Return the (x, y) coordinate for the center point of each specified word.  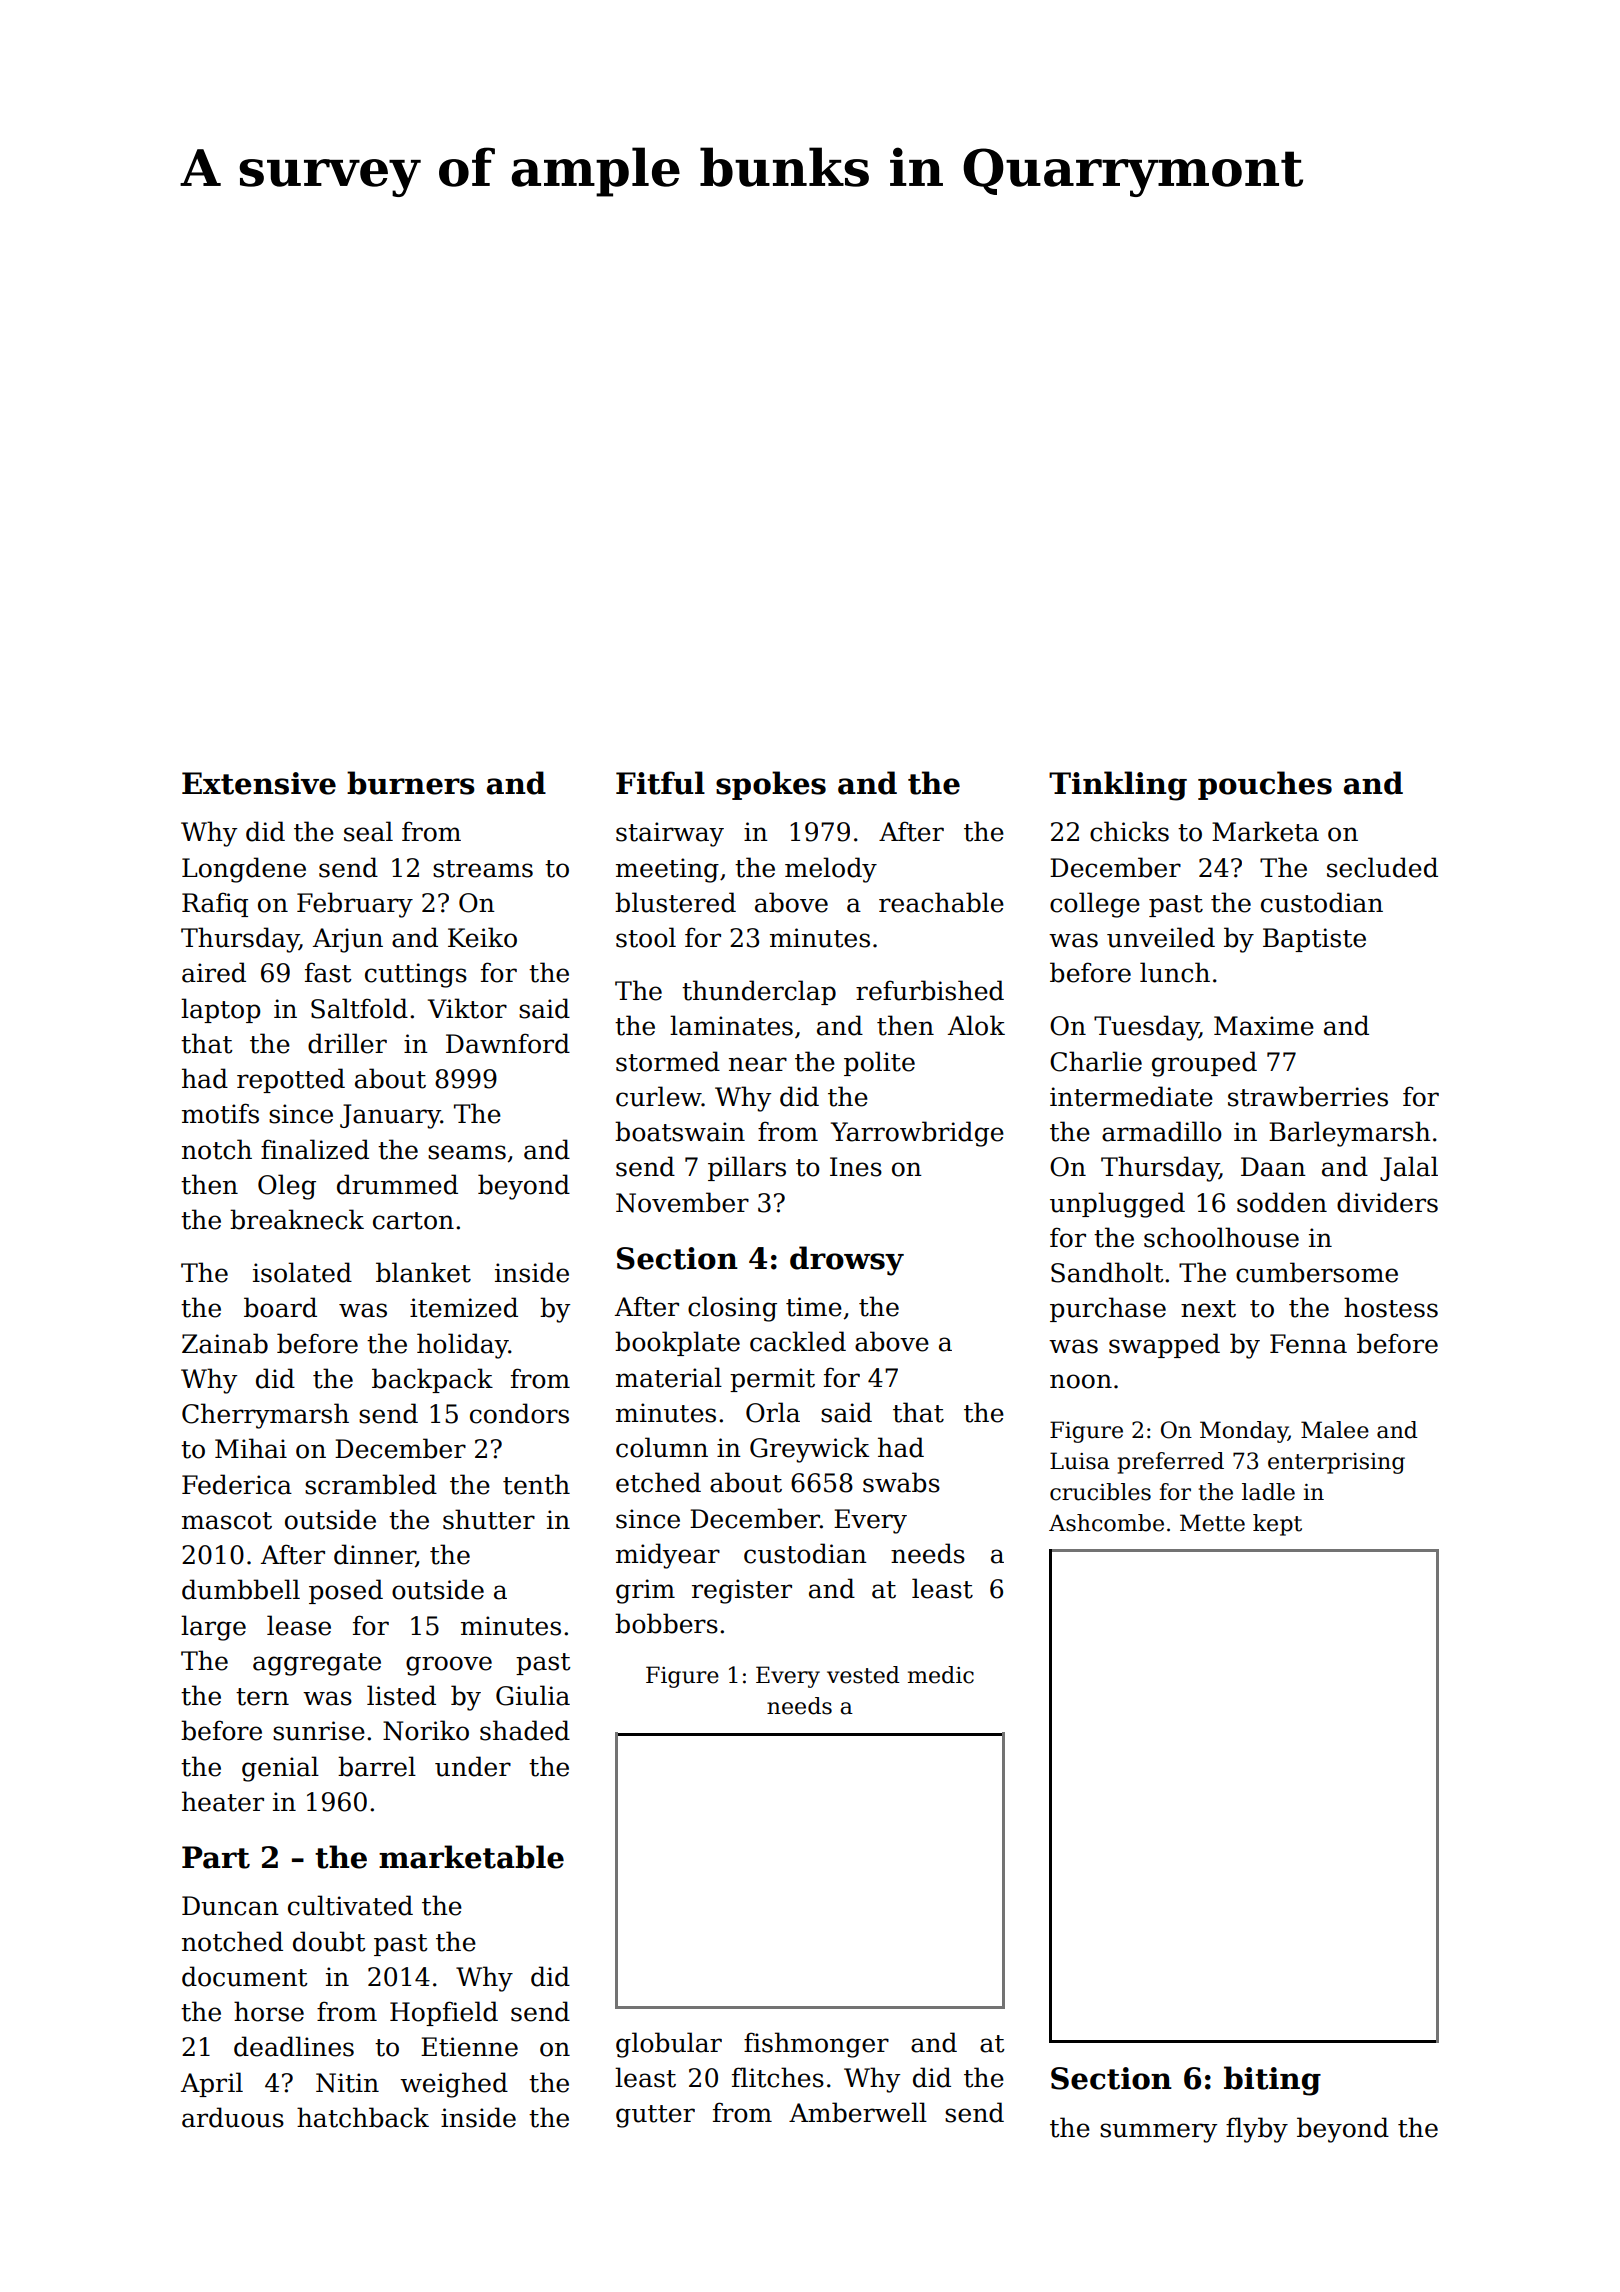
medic (941, 1675)
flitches (778, 2077)
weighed (454, 2085)
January (390, 1116)
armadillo (1162, 1131)
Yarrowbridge (917, 1134)
